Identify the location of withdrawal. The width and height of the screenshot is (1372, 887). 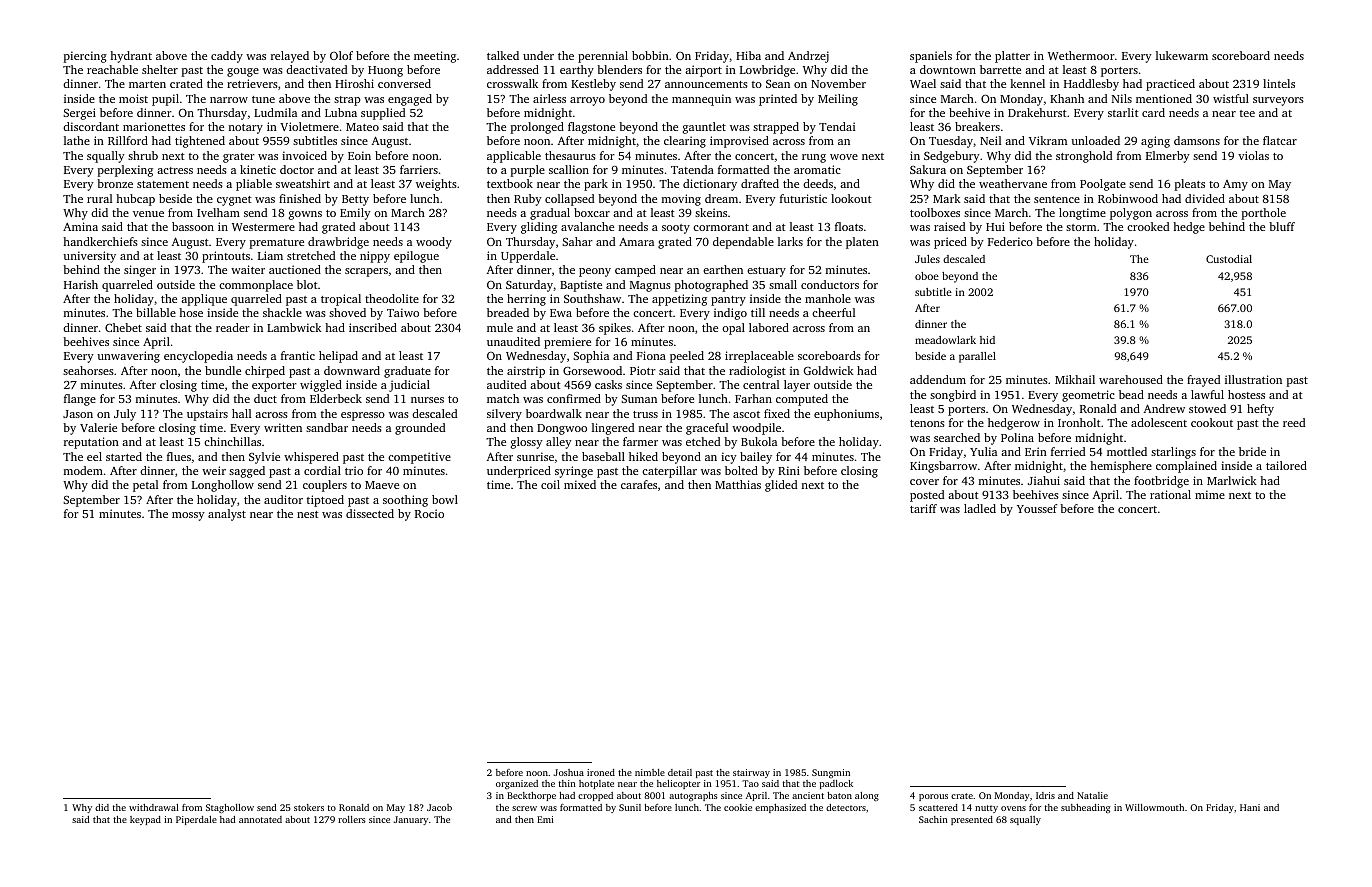
(154, 807).
